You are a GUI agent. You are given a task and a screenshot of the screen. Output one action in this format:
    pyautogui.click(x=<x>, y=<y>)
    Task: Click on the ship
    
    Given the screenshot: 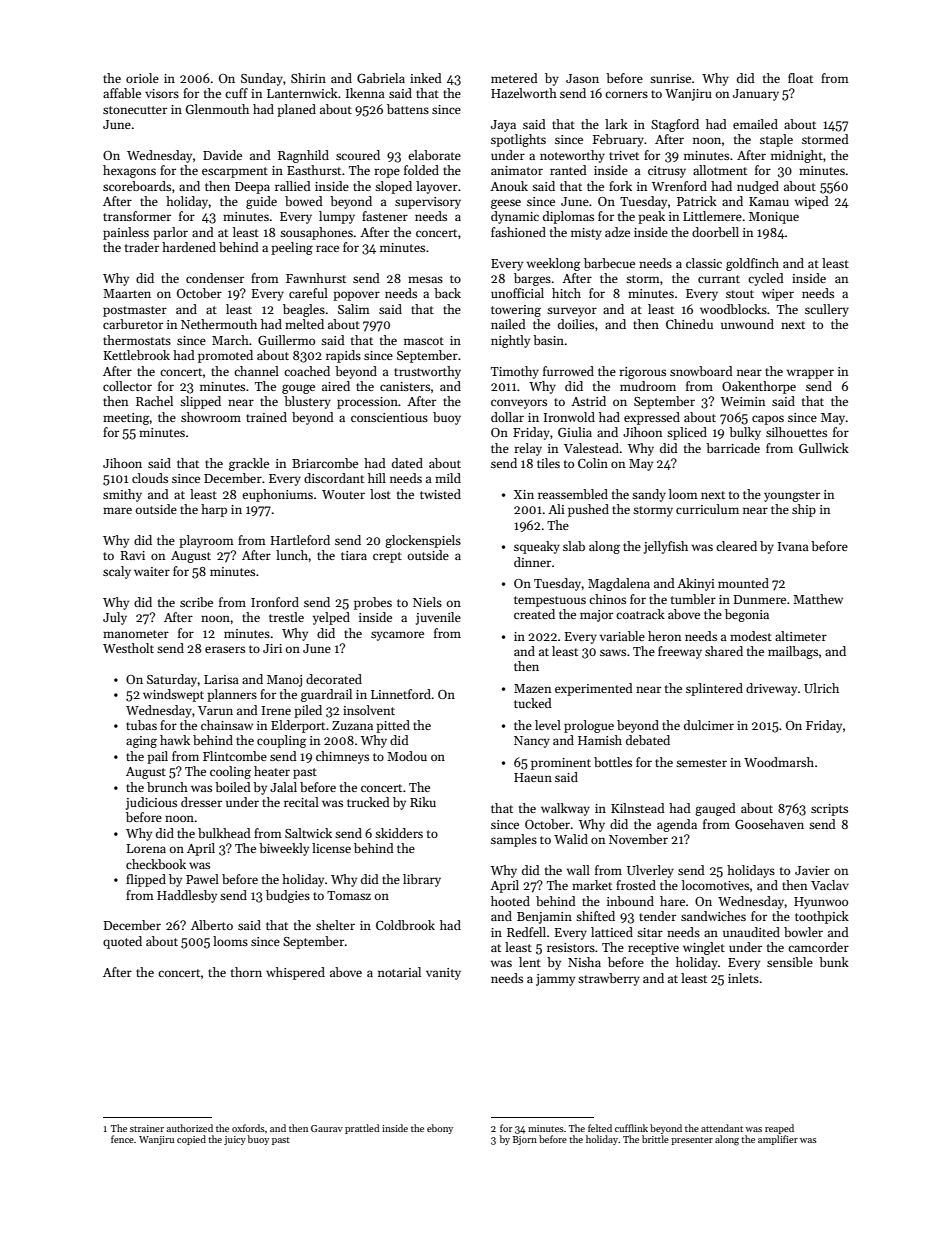 What is the action you would take?
    pyautogui.click(x=804, y=510)
